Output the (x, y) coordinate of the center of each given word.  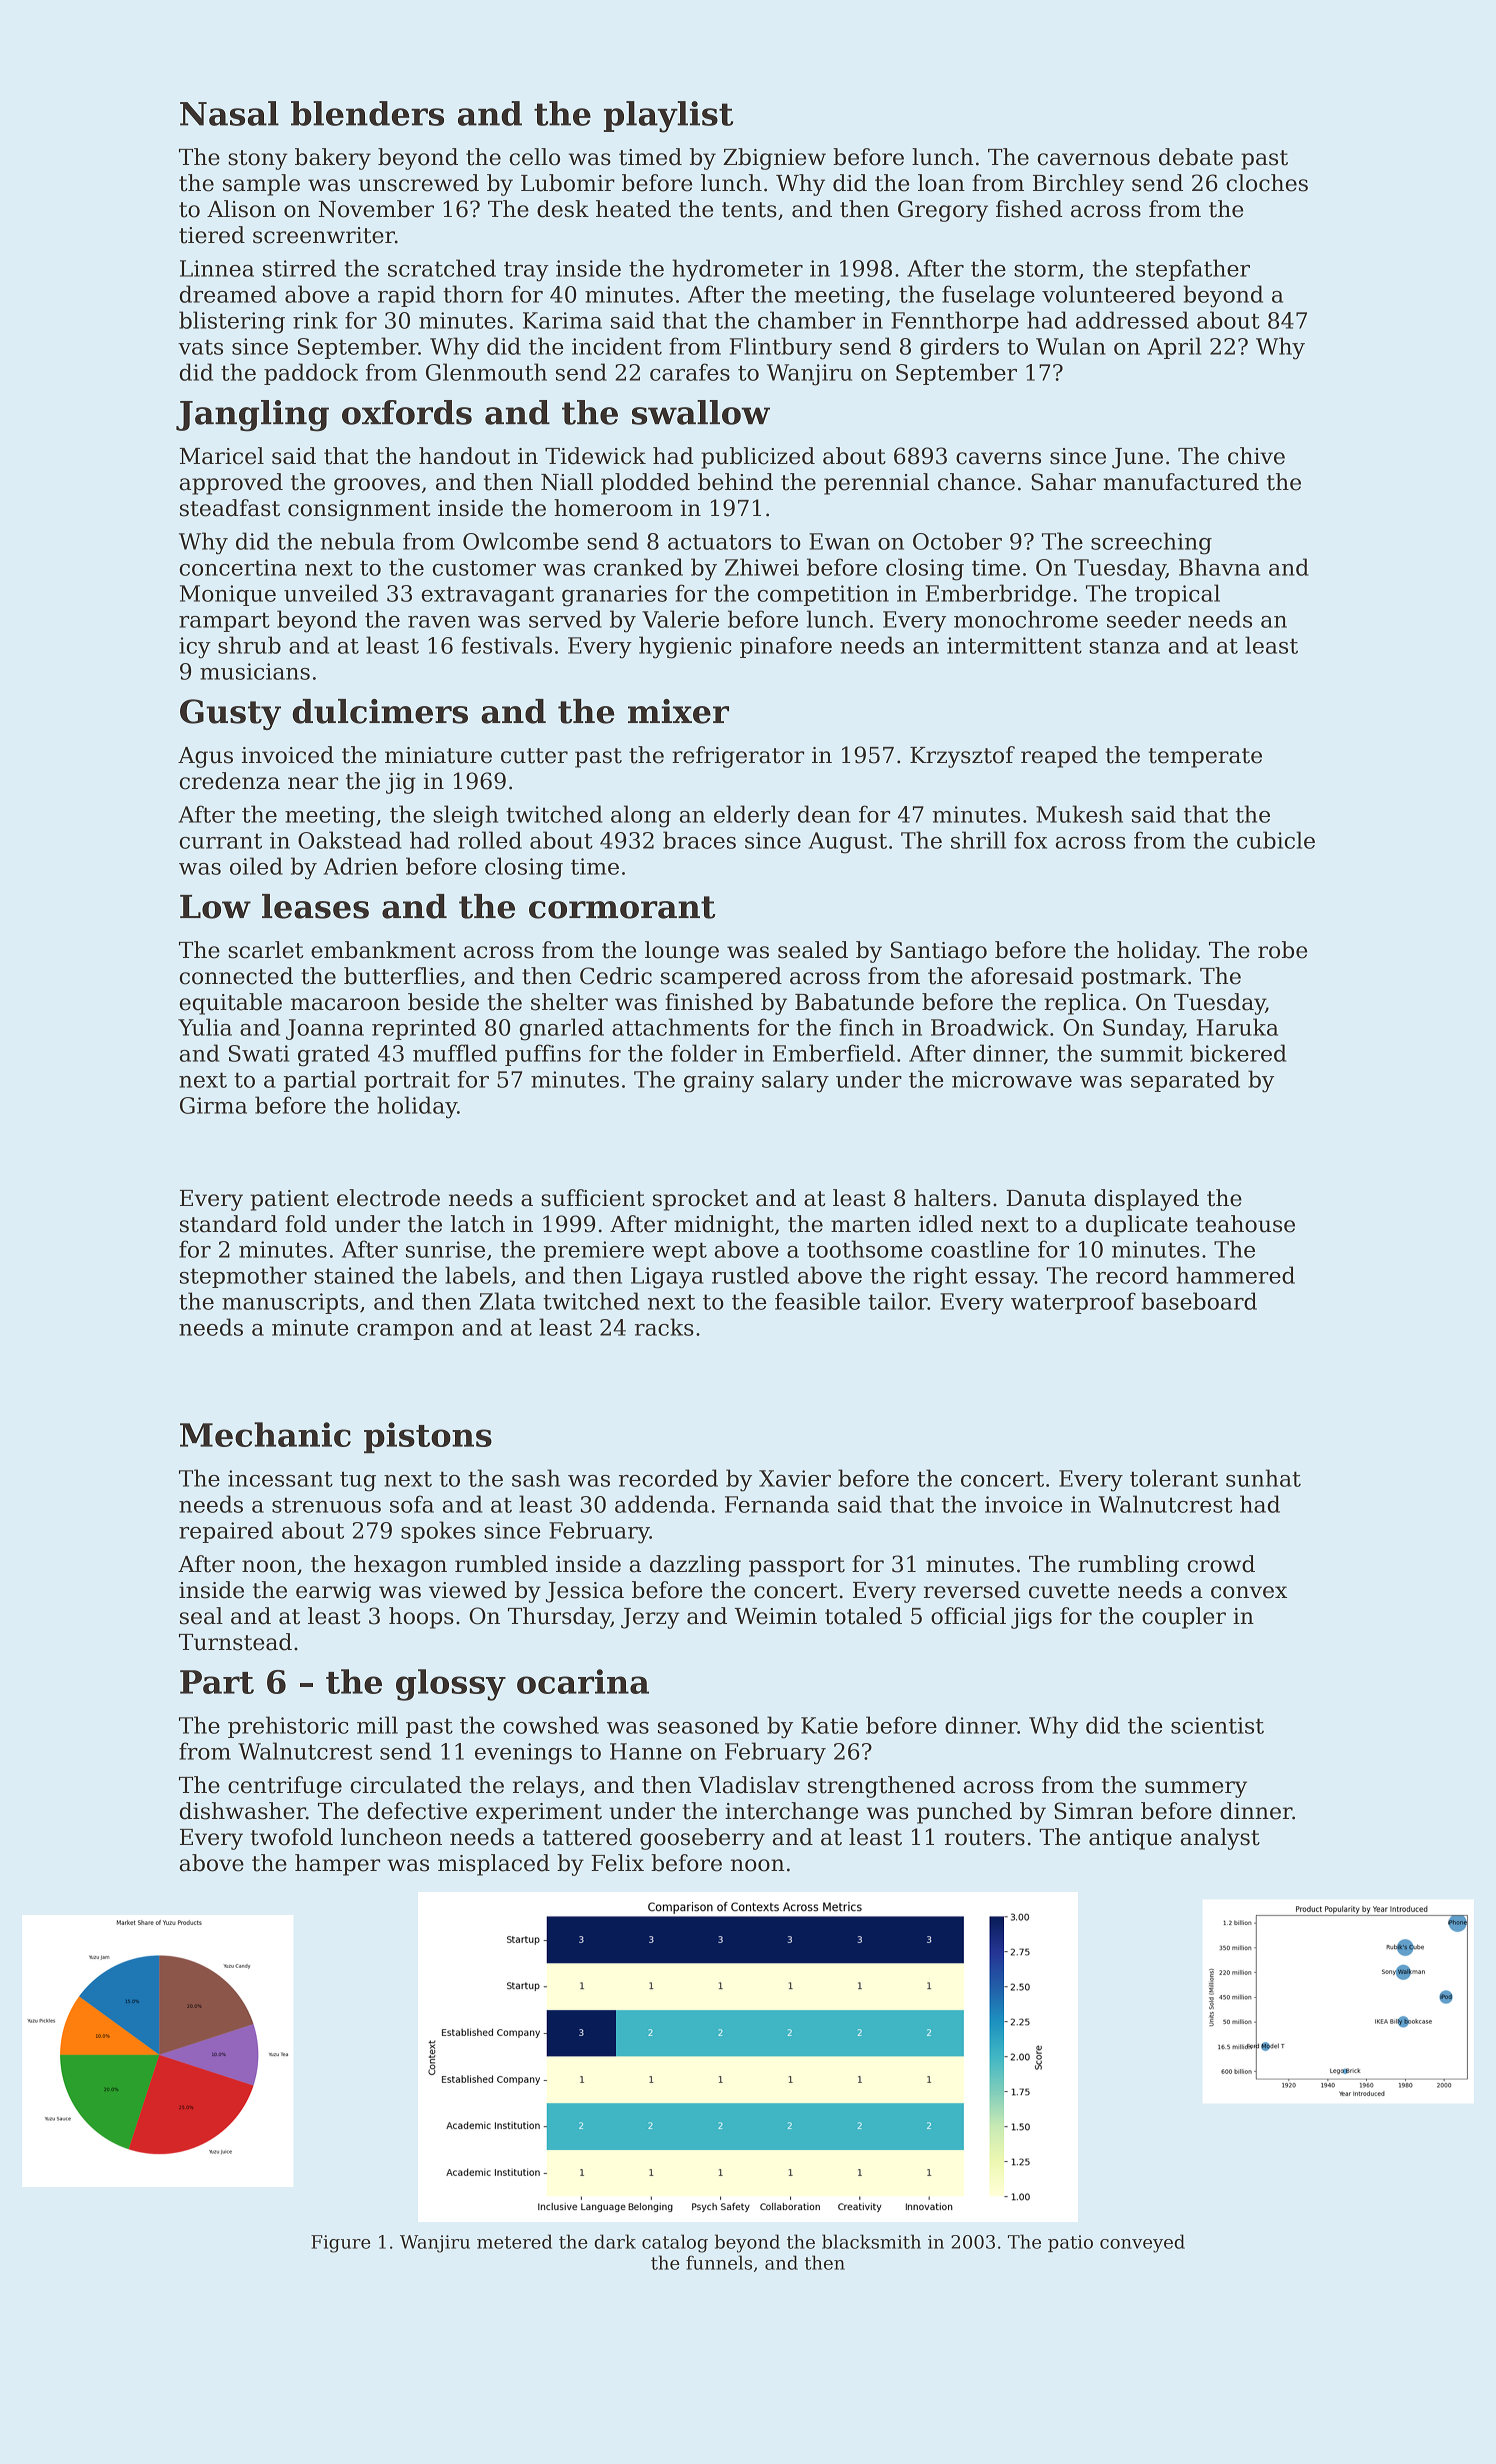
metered (514, 2241)
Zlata (507, 1301)
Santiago (939, 952)
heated (633, 209)
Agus (205, 757)
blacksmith (871, 2241)
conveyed (1142, 2243)
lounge (682, 952)
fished (1029, 209)
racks (664, 1327)
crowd (1221, 1564)
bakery (333, 159)
